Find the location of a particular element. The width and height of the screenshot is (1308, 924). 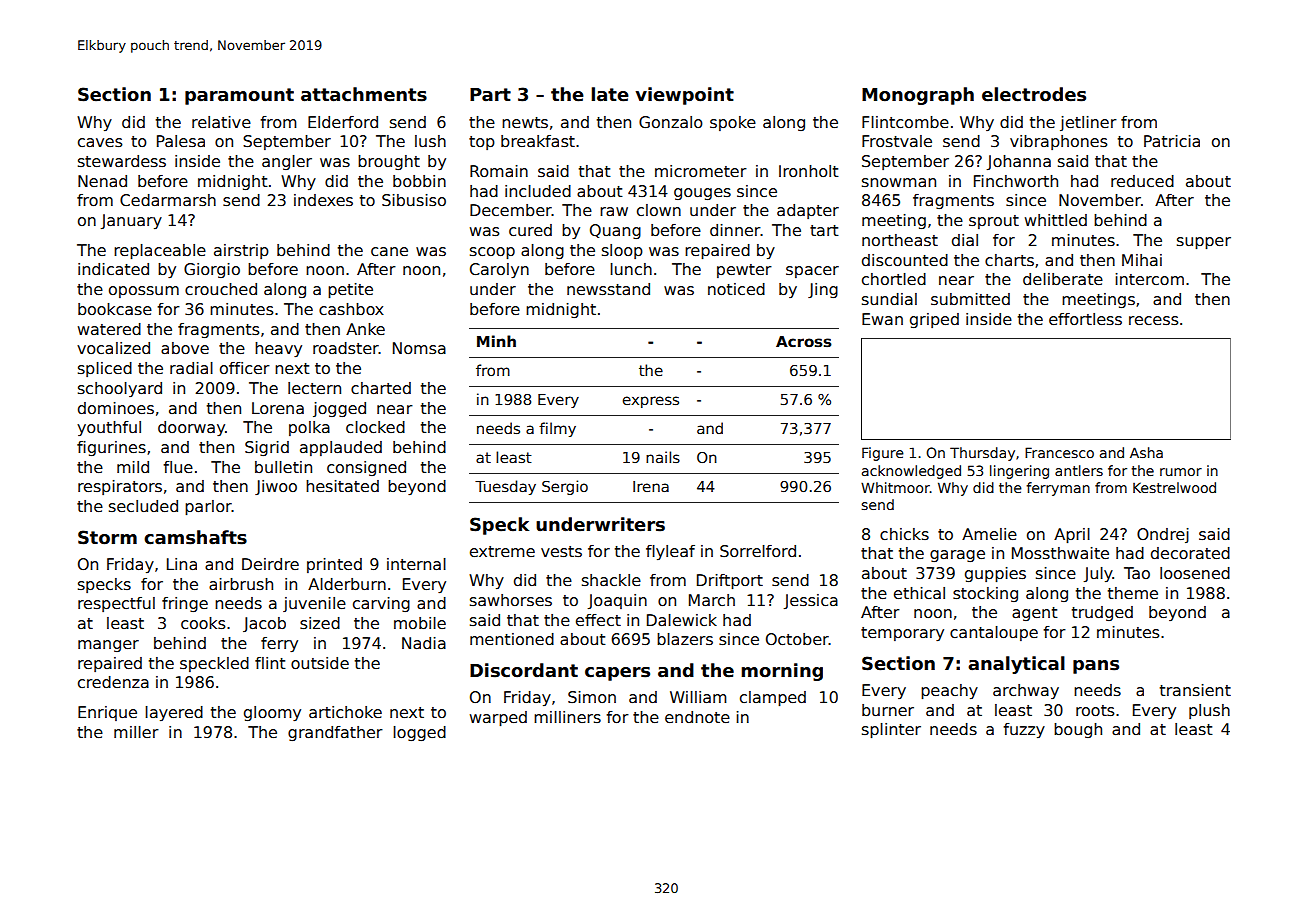

miller is located at coordinates (136, 732).
